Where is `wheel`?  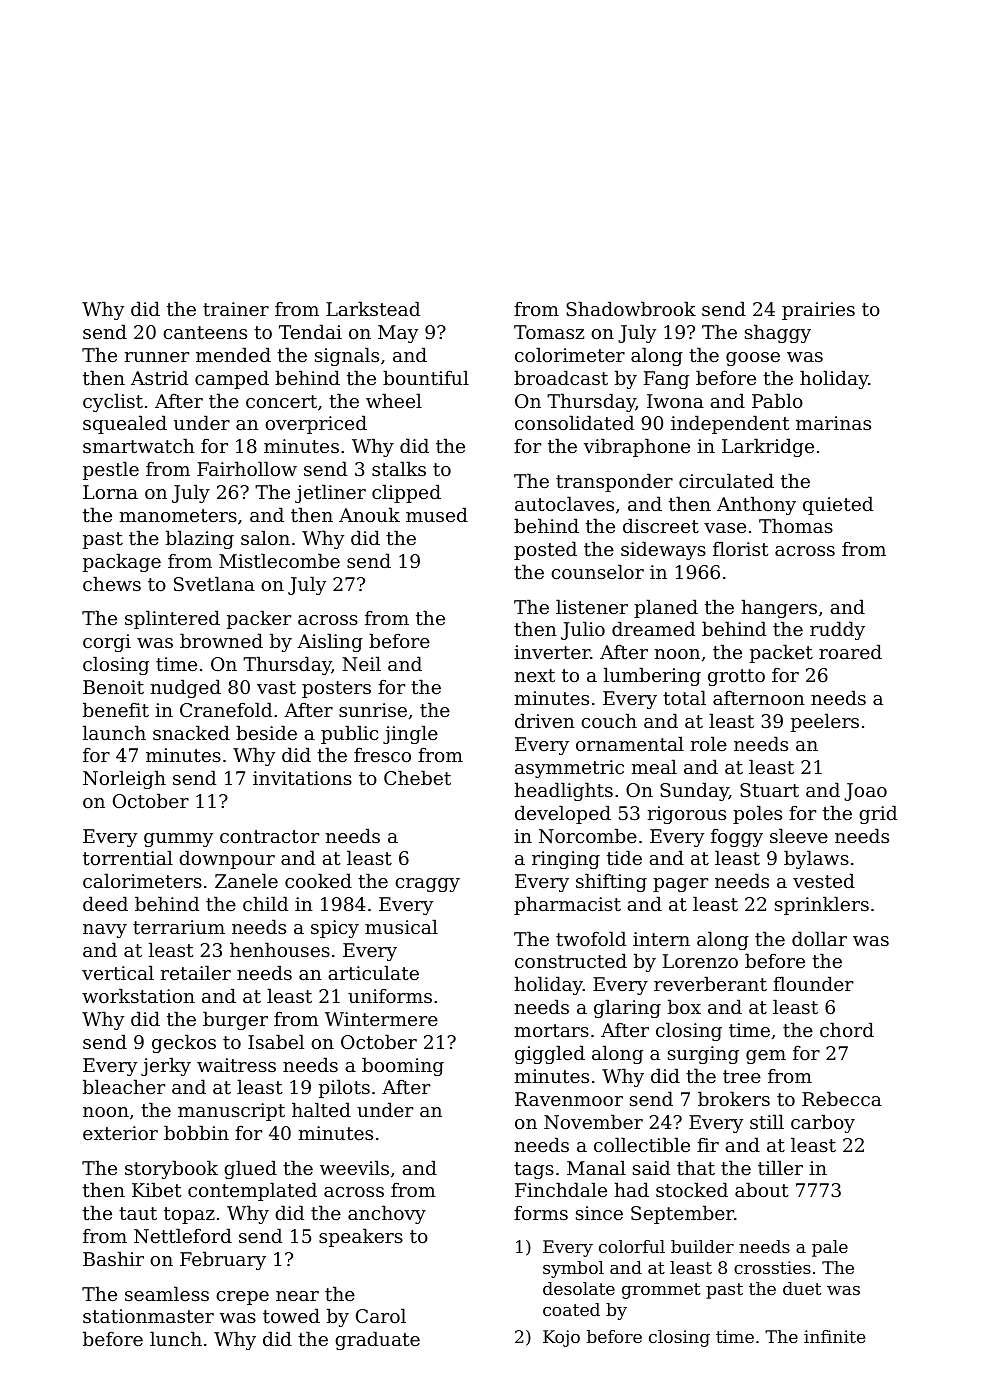
wheel is located at coordinates (394, 400).
